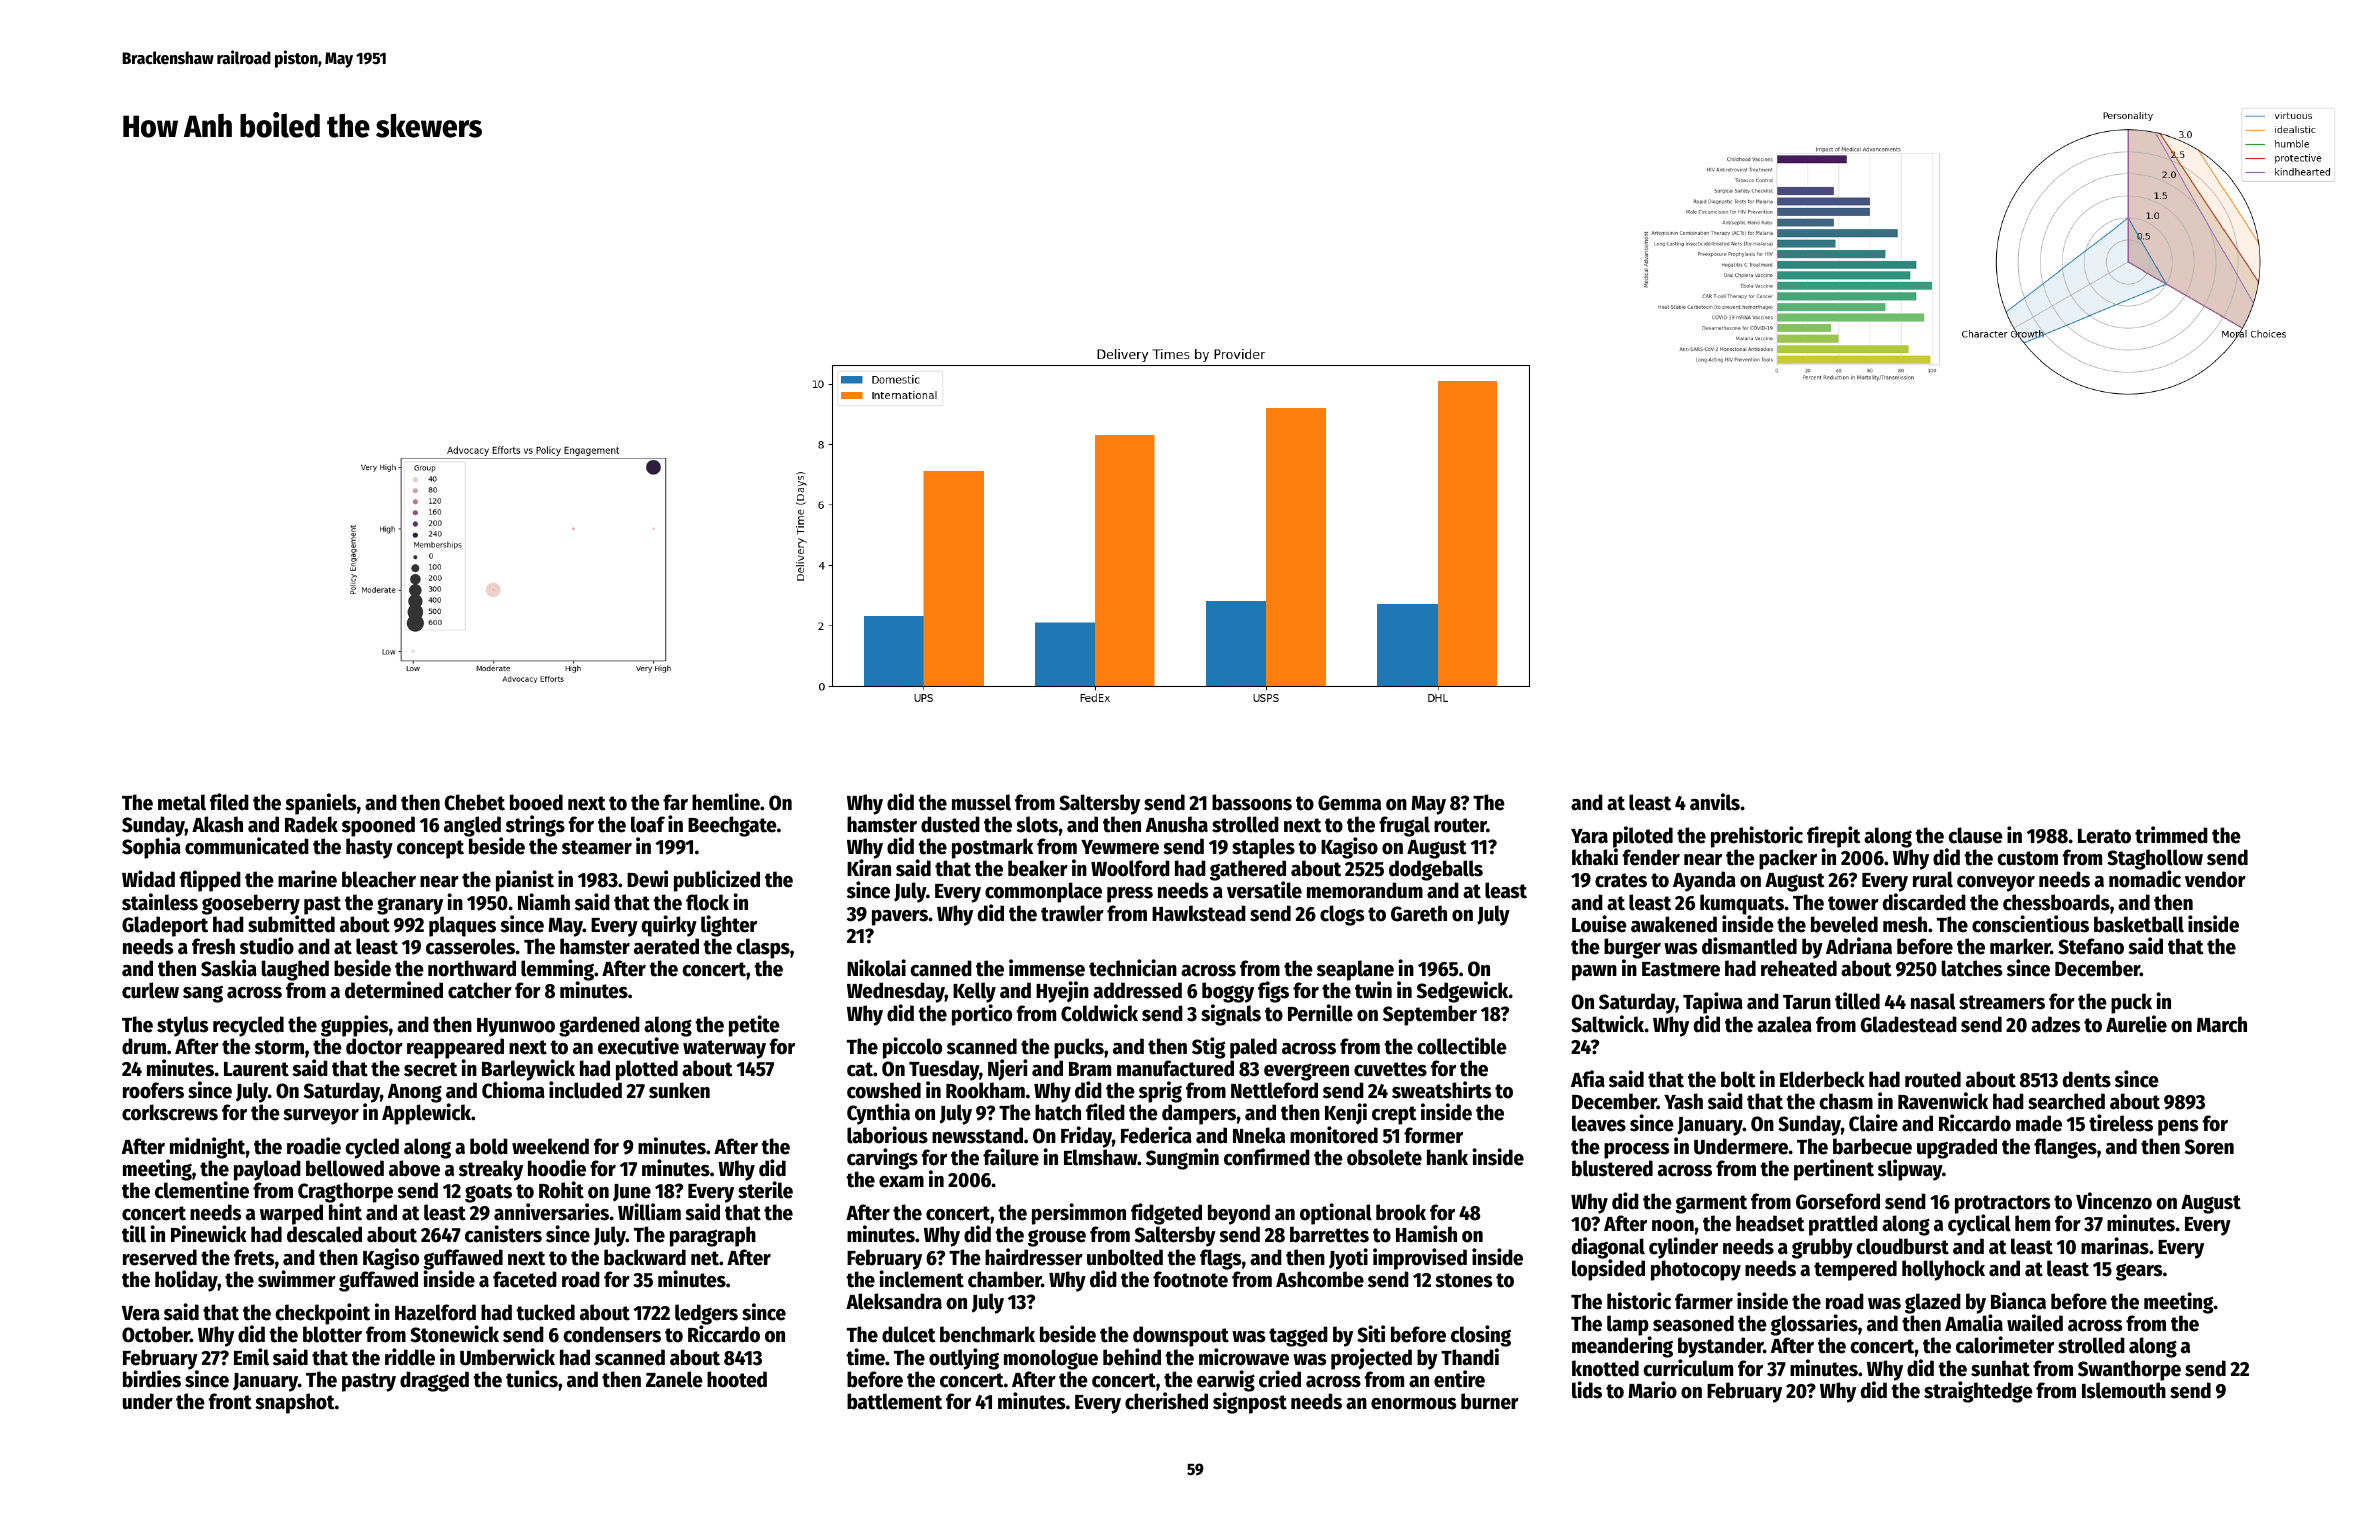 The width and height of the screenshot is (2374, 1536). Describe the element at coordinates (1342, 915) in the screenshot. I see `clogs` at that location.
